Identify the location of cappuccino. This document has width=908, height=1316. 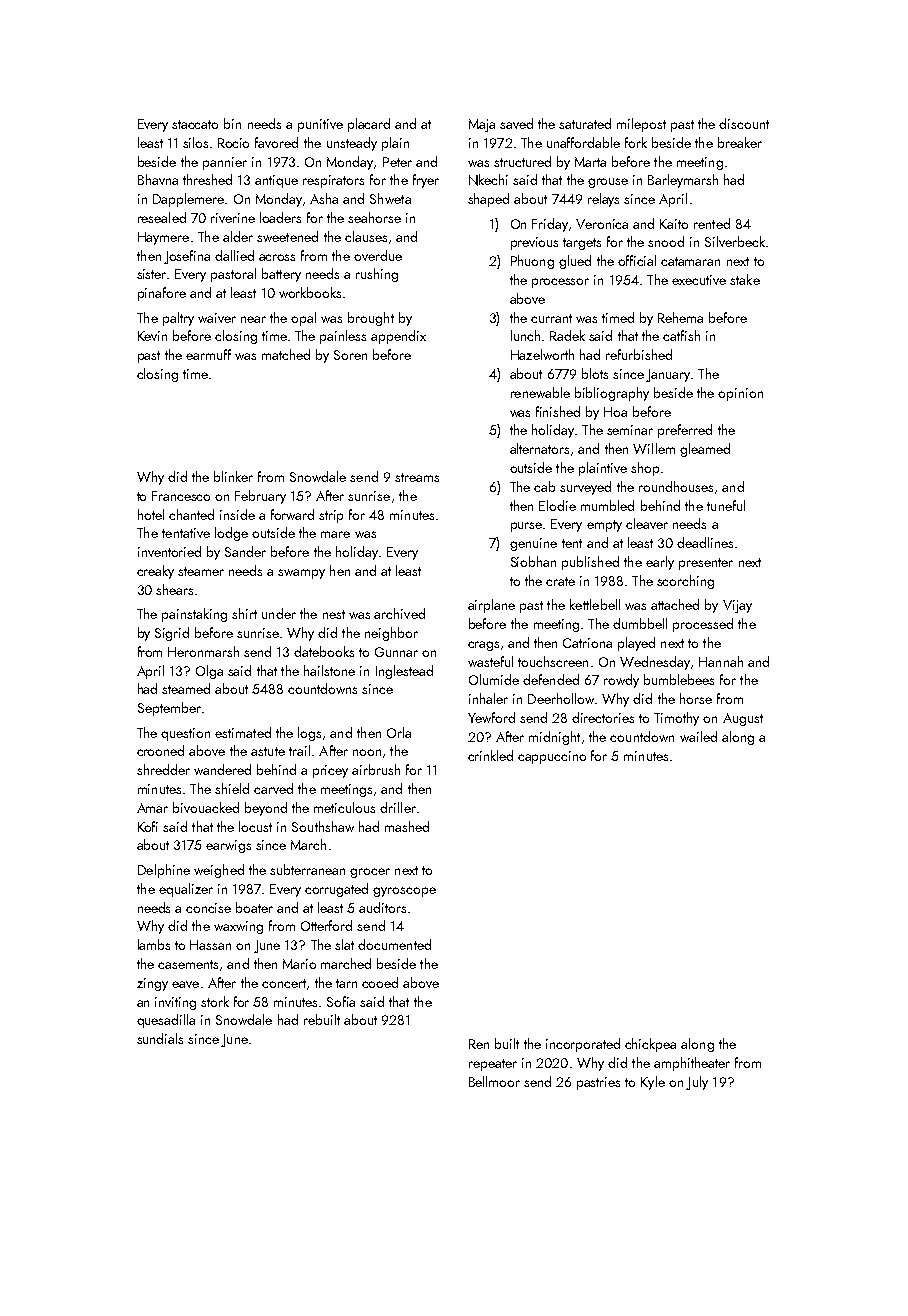
(552, 757).
